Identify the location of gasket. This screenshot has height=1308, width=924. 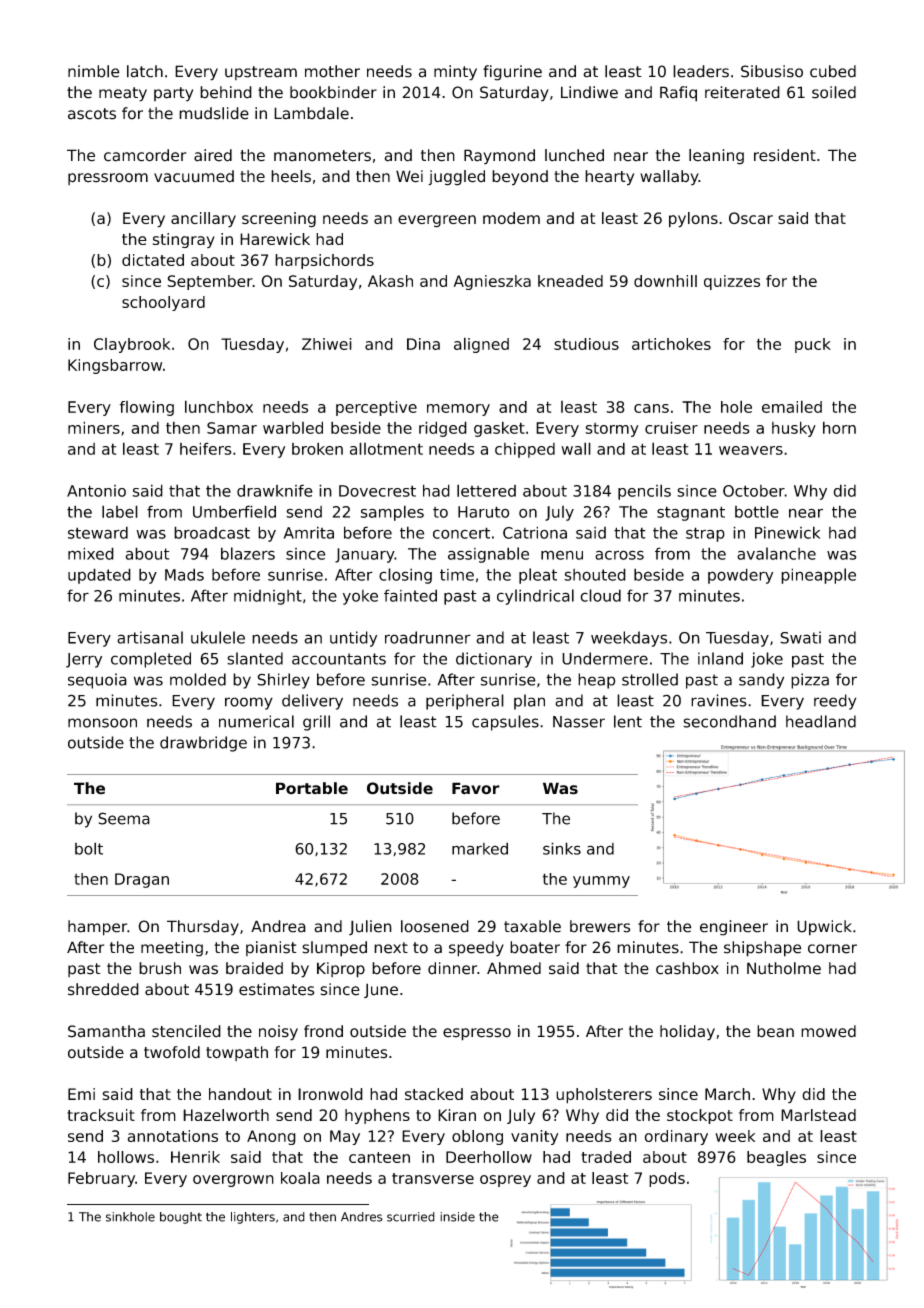
(499, 429).
